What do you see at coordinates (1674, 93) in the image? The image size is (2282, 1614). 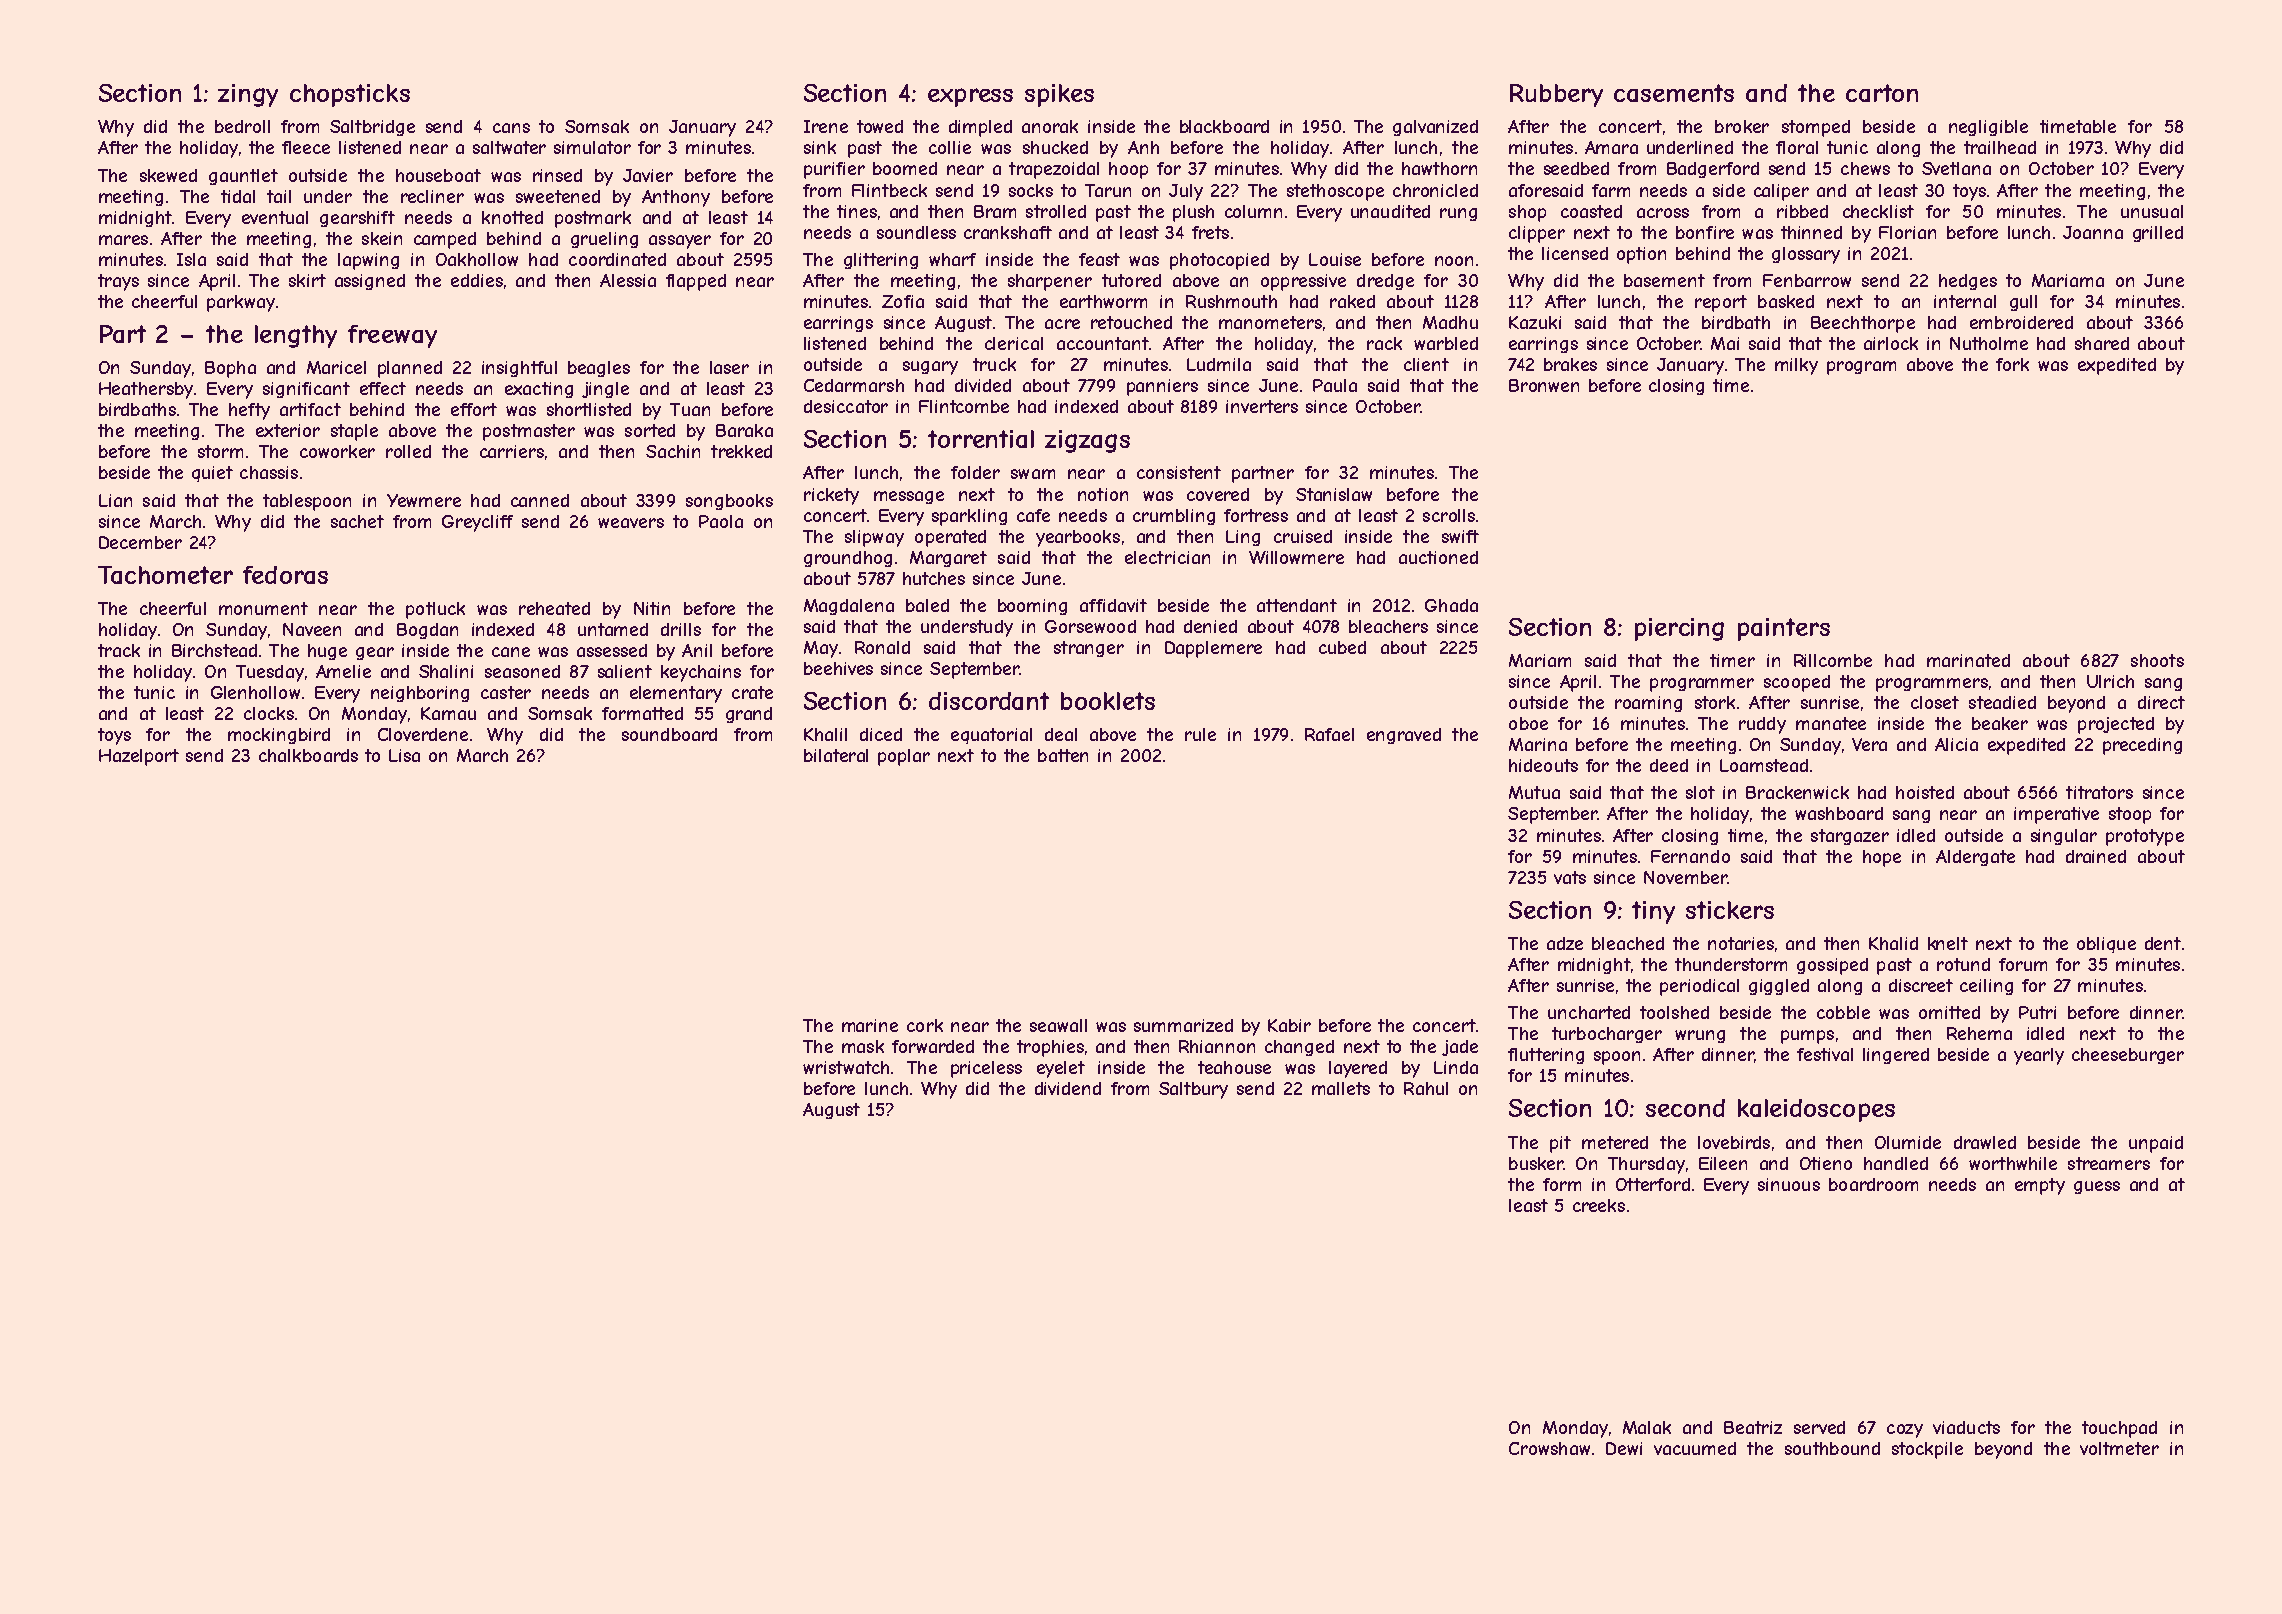 I see `casements` at bounding box center [1674, 93].
